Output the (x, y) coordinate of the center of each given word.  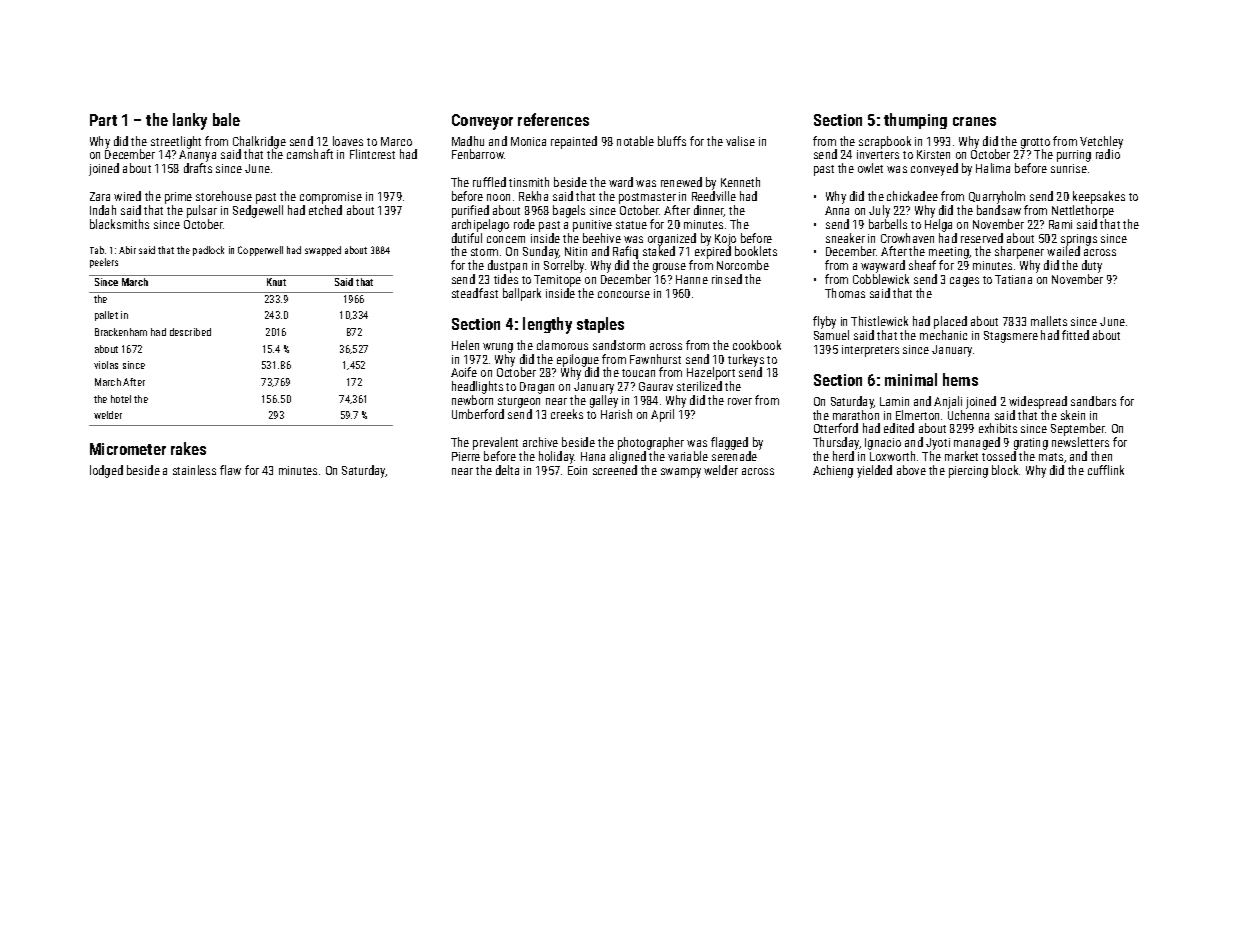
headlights (477, 387)
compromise (331, 198)
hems (960, 379)
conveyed (934, 169)
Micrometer (128, 449)
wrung (498, 348)
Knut (276, 282)
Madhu (468, 141)
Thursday (836, 443)
